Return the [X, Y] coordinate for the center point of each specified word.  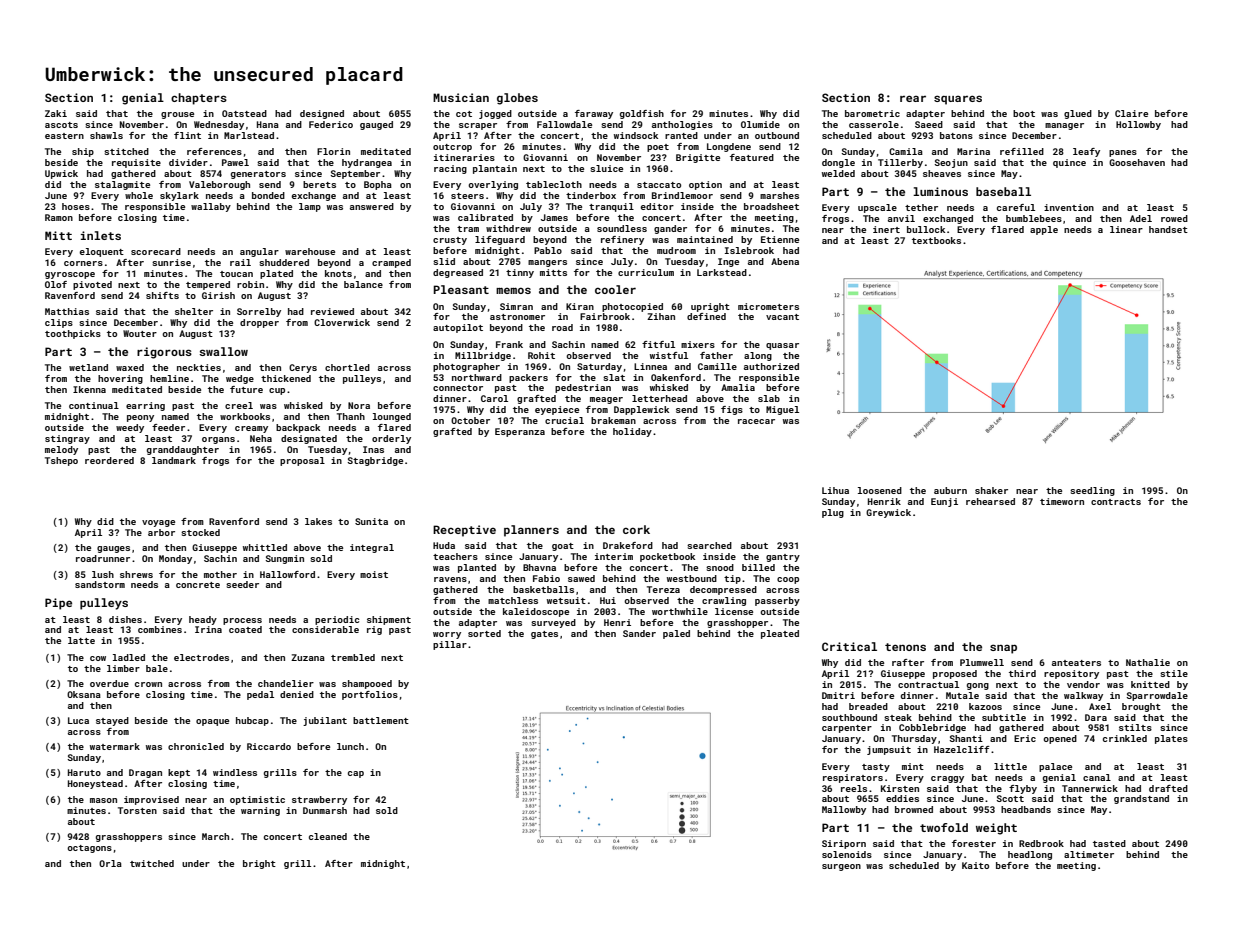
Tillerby [900, 163]
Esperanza [520, 432]
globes [517, 99]
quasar [782, 346]
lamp [310, 207]
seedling [1092, 491]
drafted [1168, 788]
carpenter [847, 729]
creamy [251, 429]
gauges [113, 549]
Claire [1131, 113]
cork [636, 529]
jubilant [325, 721]
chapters [199, 99]
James [554, 217]
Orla [110, 863]
